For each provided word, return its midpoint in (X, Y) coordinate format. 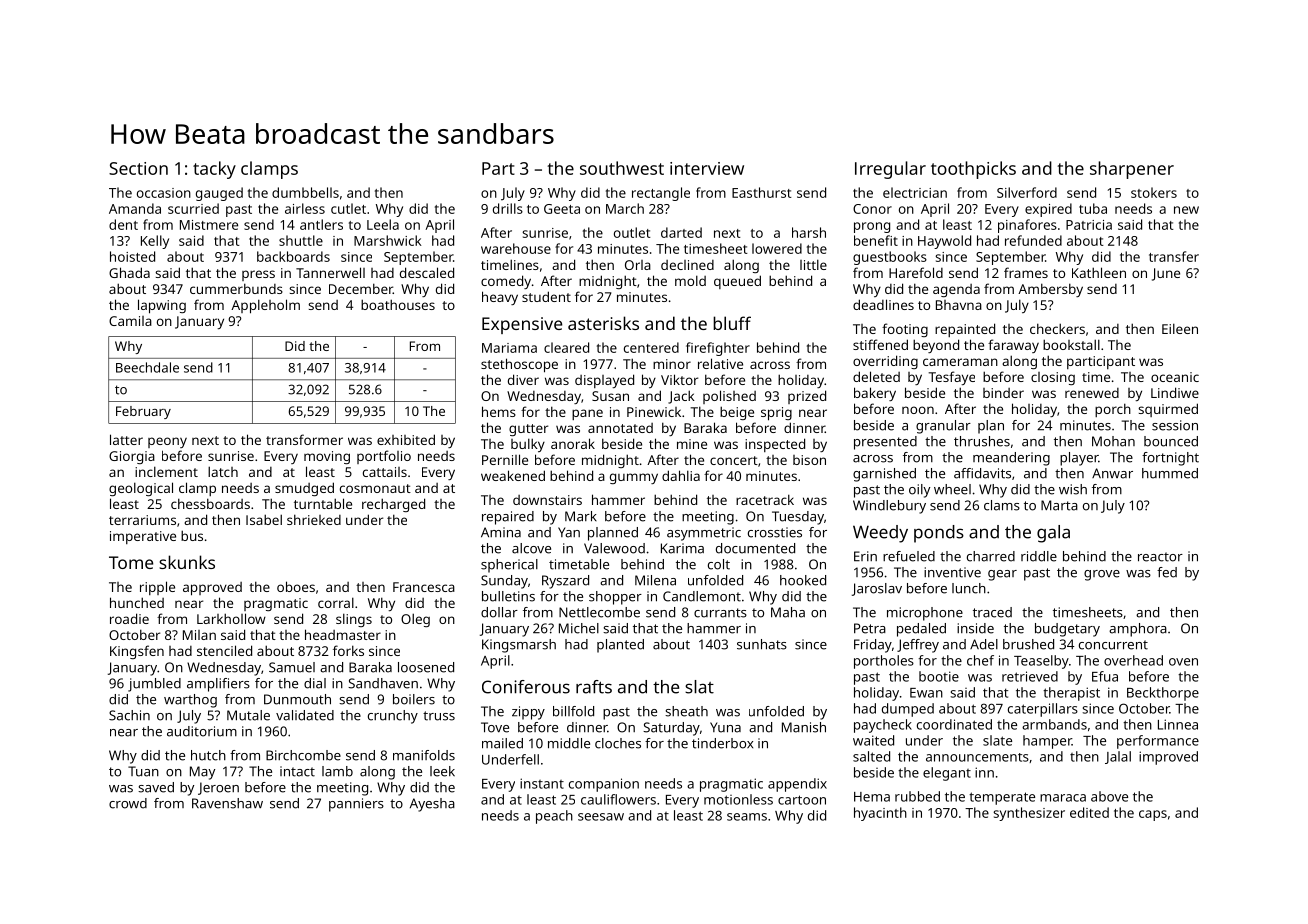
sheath (686, 711)
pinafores (1027, 226)
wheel (952, 489)
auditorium (202, 731)
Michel (579, 628)
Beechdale (147, 367)
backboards (293, 256)
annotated (620, 428)
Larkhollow (231, 618)
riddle (1039, 556)
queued (737, 282)
